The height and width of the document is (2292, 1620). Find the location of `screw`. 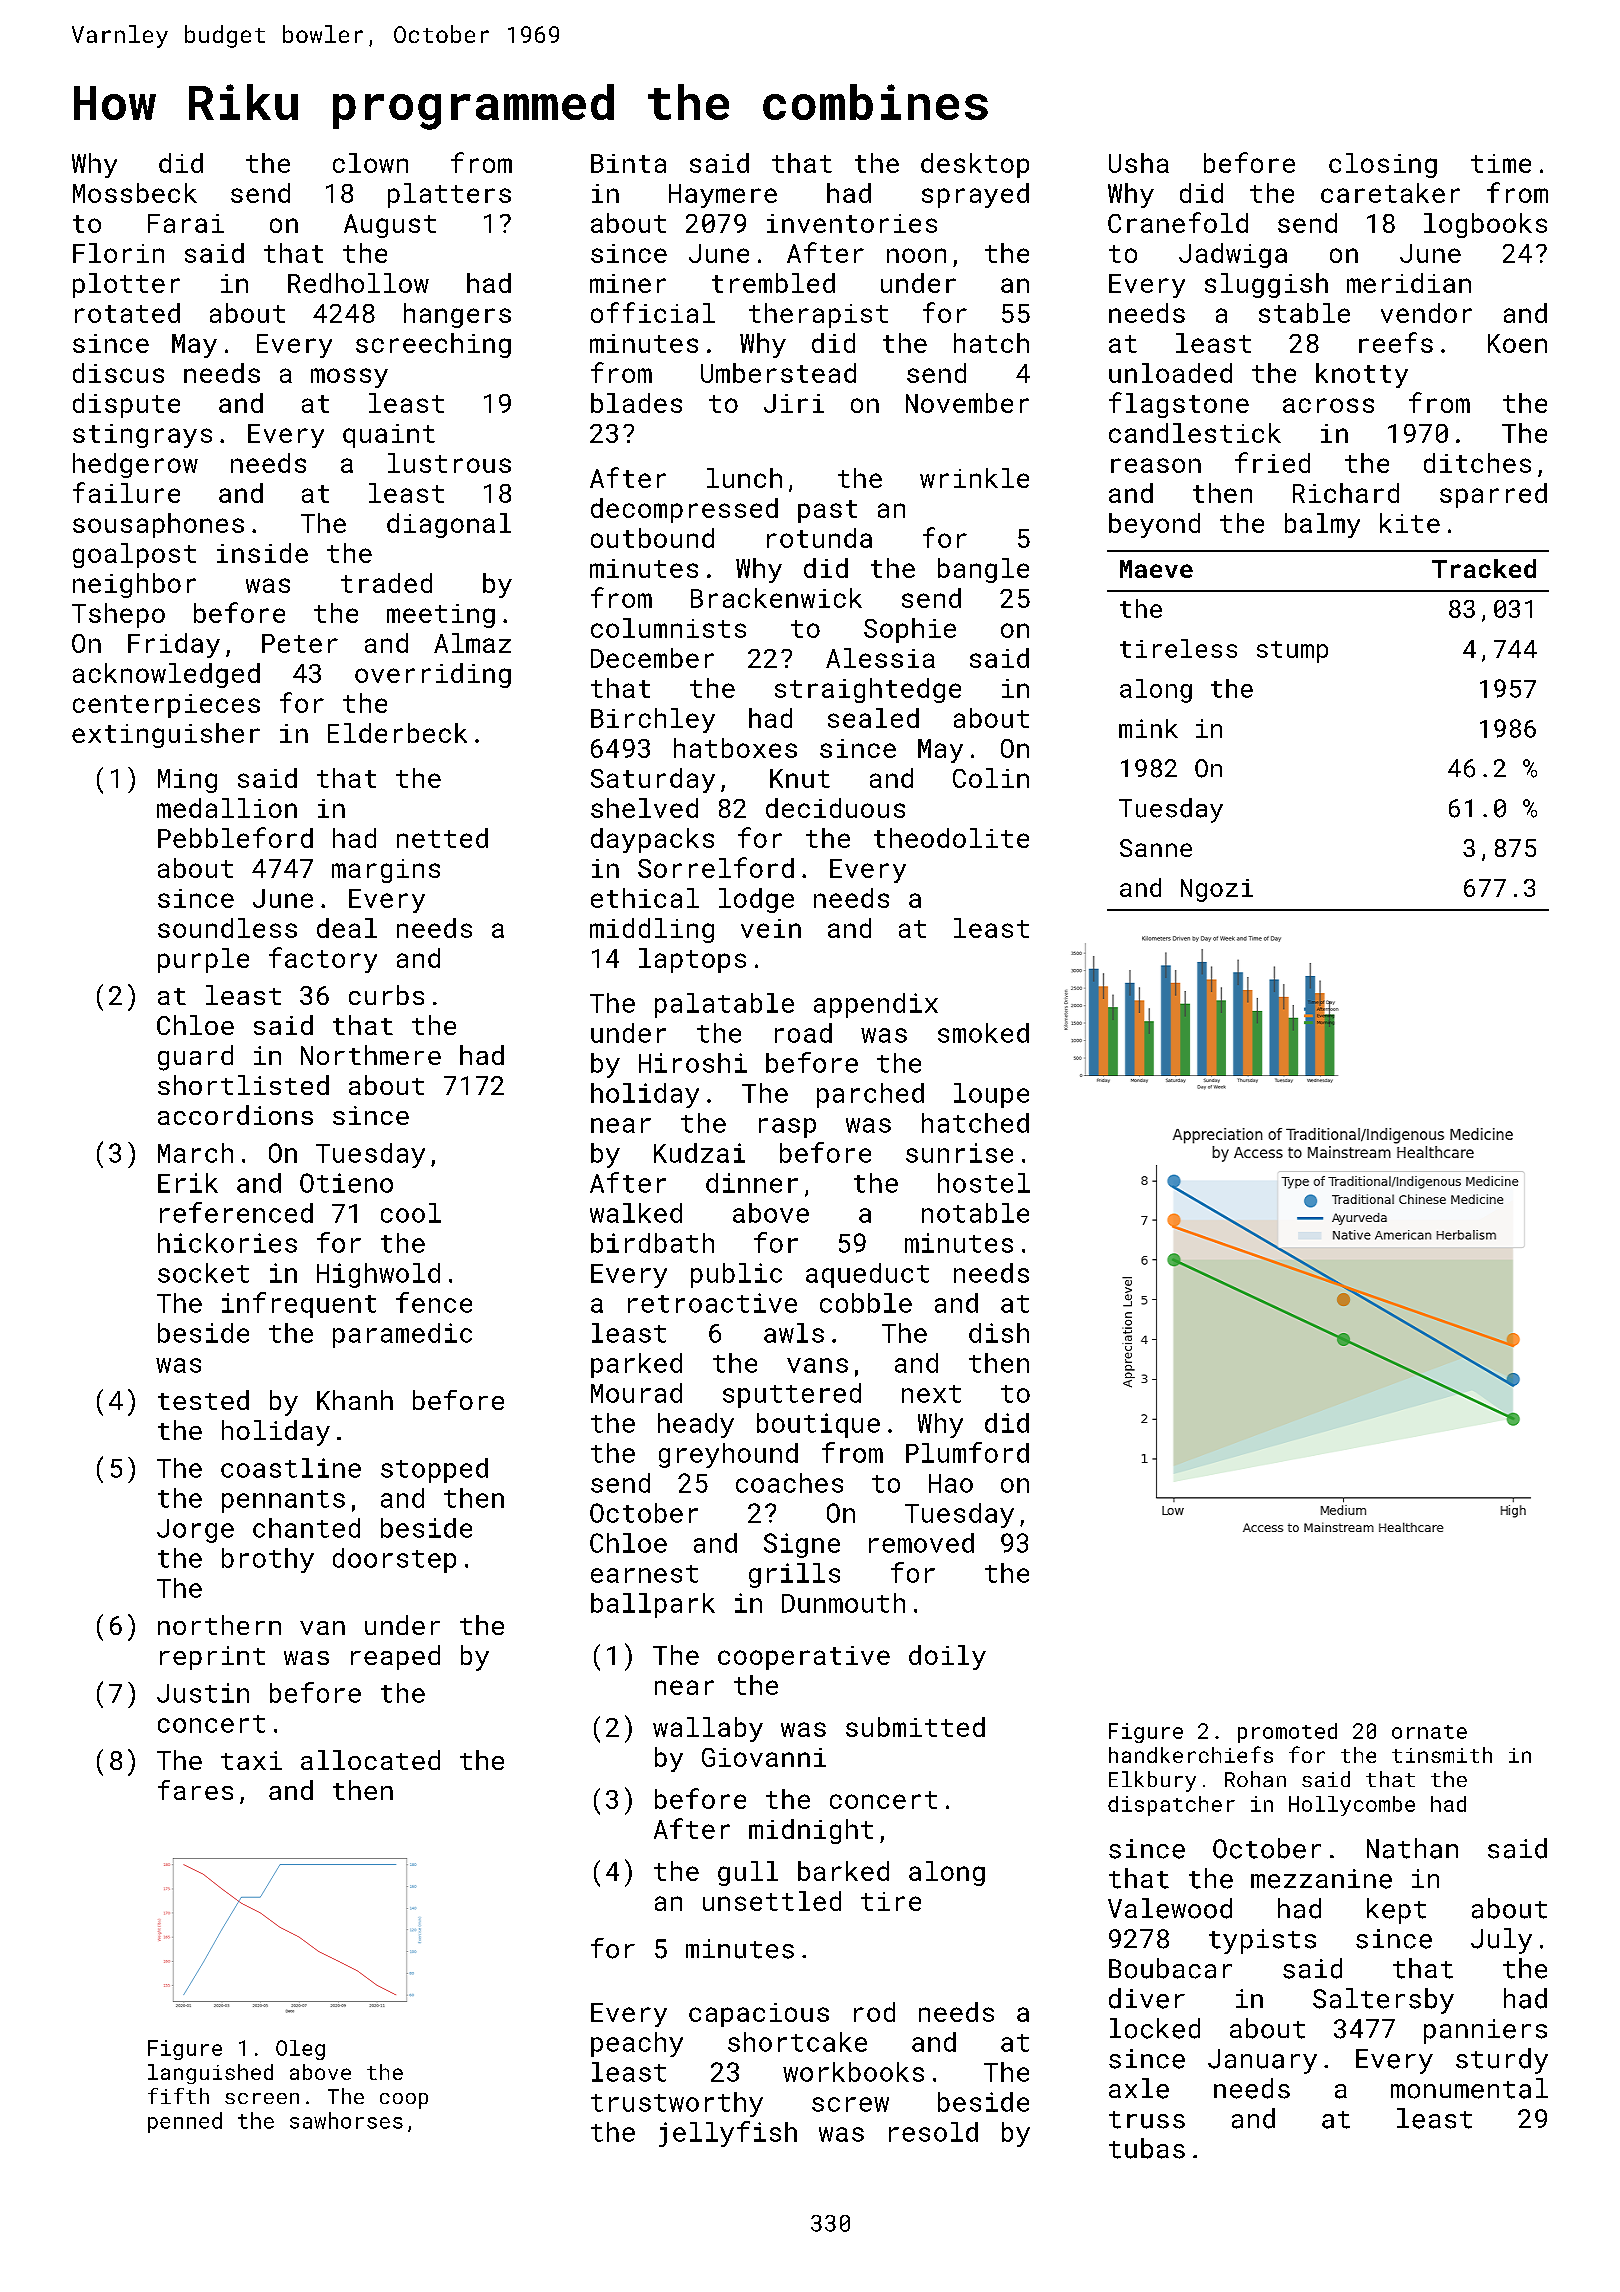

screw is located at coordinates (850, 2104).
